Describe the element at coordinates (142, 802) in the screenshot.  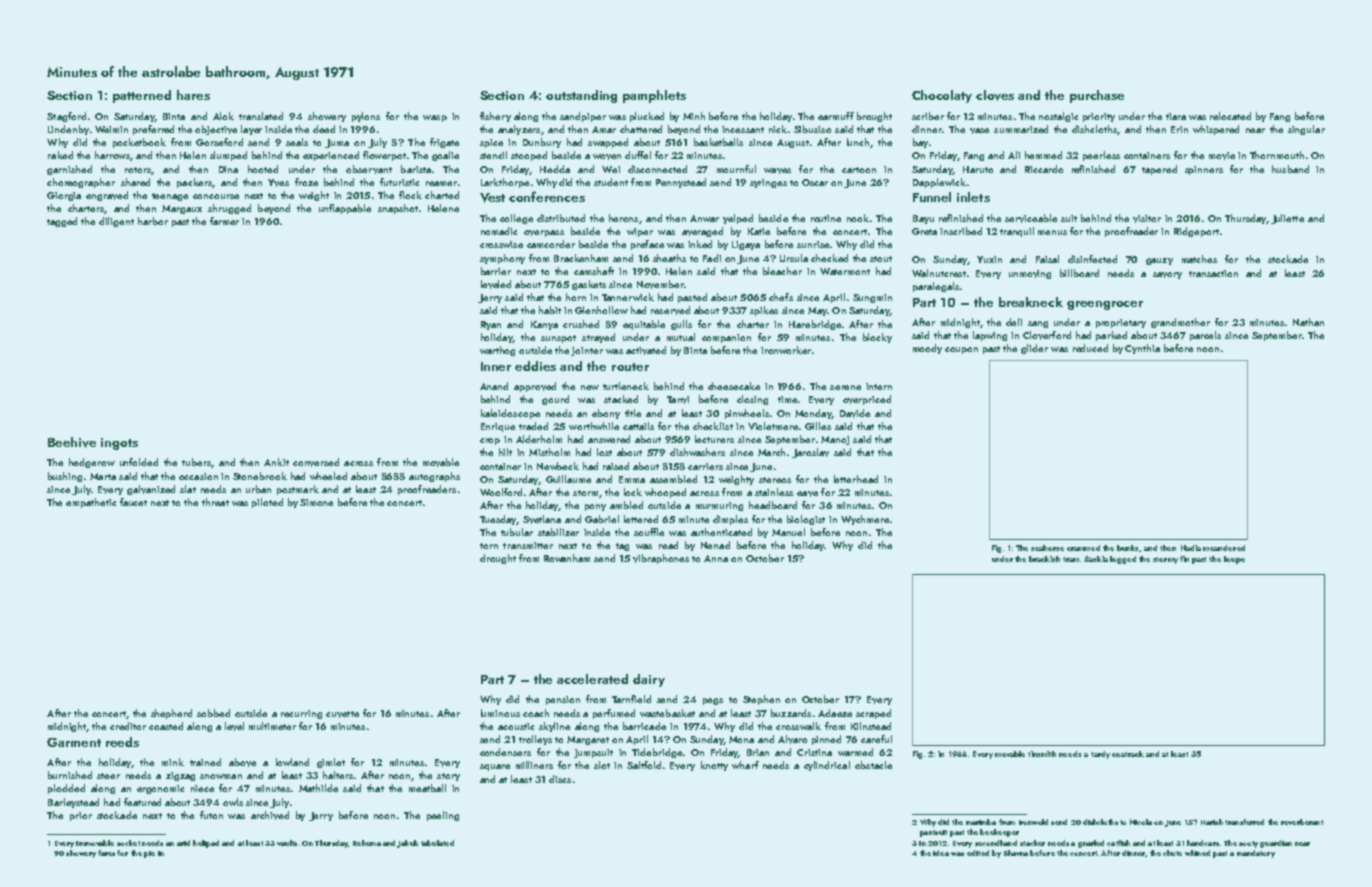
I see `featured` at that location.
